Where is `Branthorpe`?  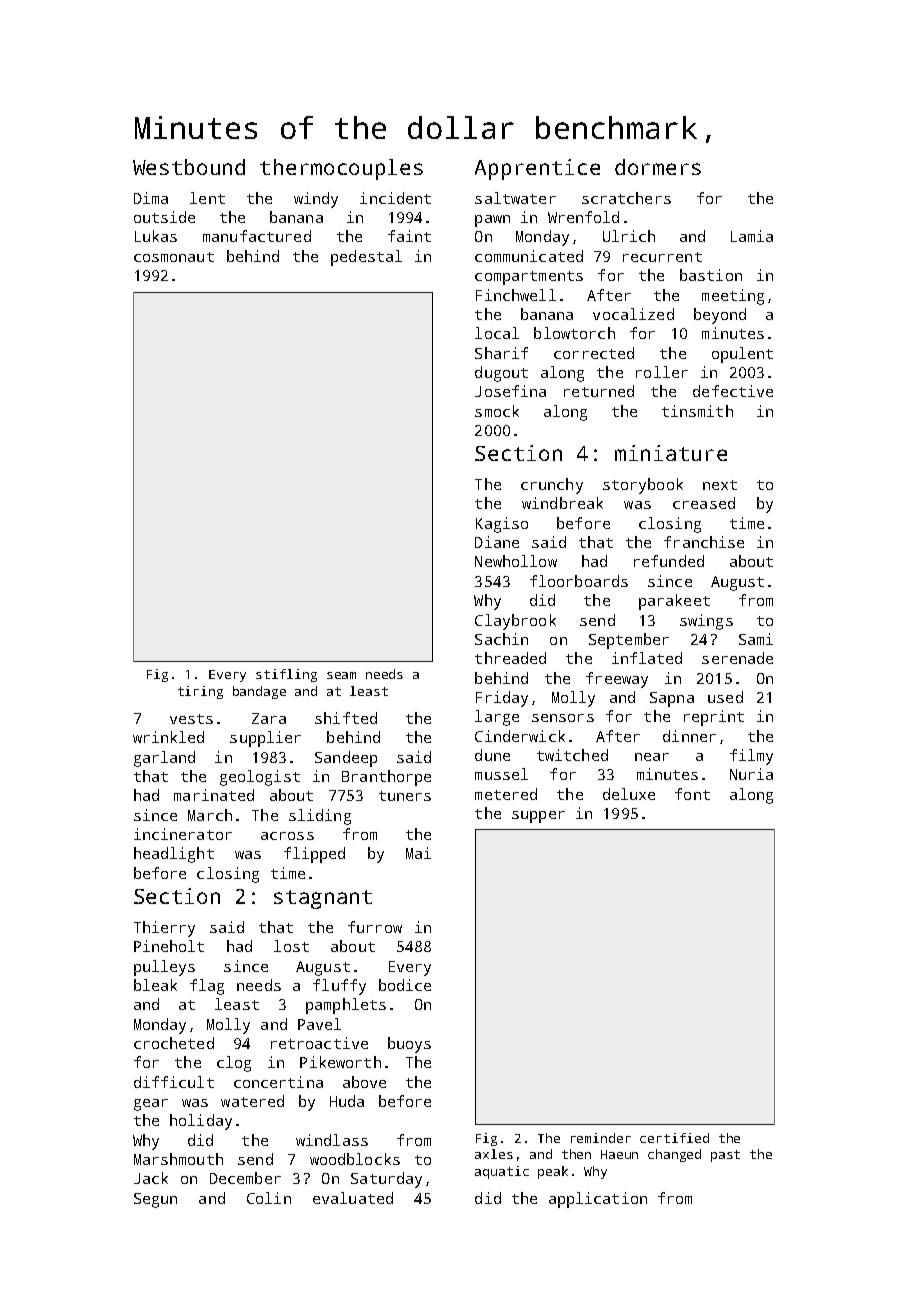 Branthorpe is located at coordinates (386, 778).
